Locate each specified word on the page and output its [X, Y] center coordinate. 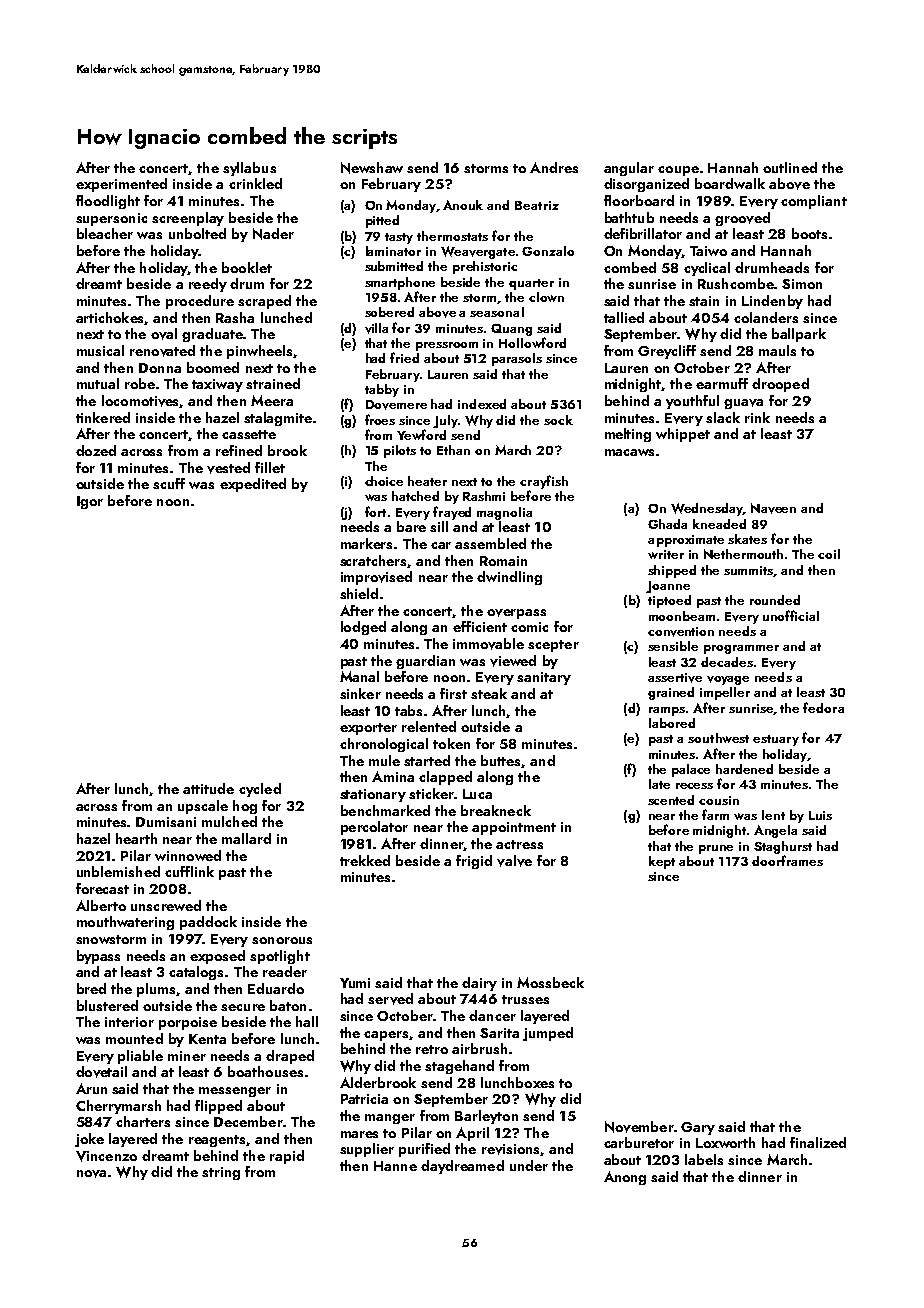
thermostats [452, 236]
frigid [474, 862]
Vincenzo [106, 1156]
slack [723, 417]
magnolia [504, 513]
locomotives [141, 401]
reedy [208, 285]
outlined [790, 167]
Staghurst [783, 847]
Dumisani [166, 822]
